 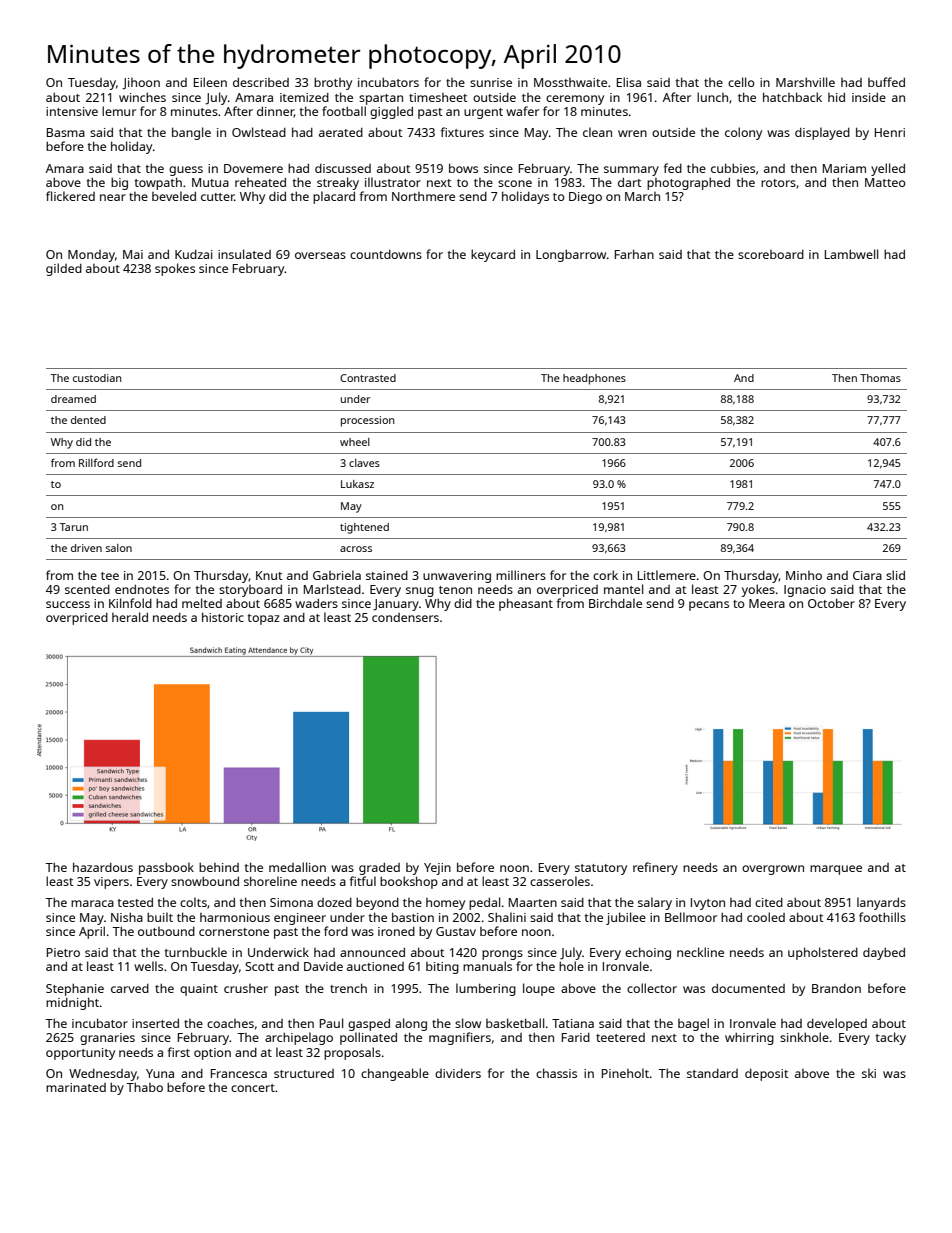 I want to click on urgent, so click(x=483, y=113).
